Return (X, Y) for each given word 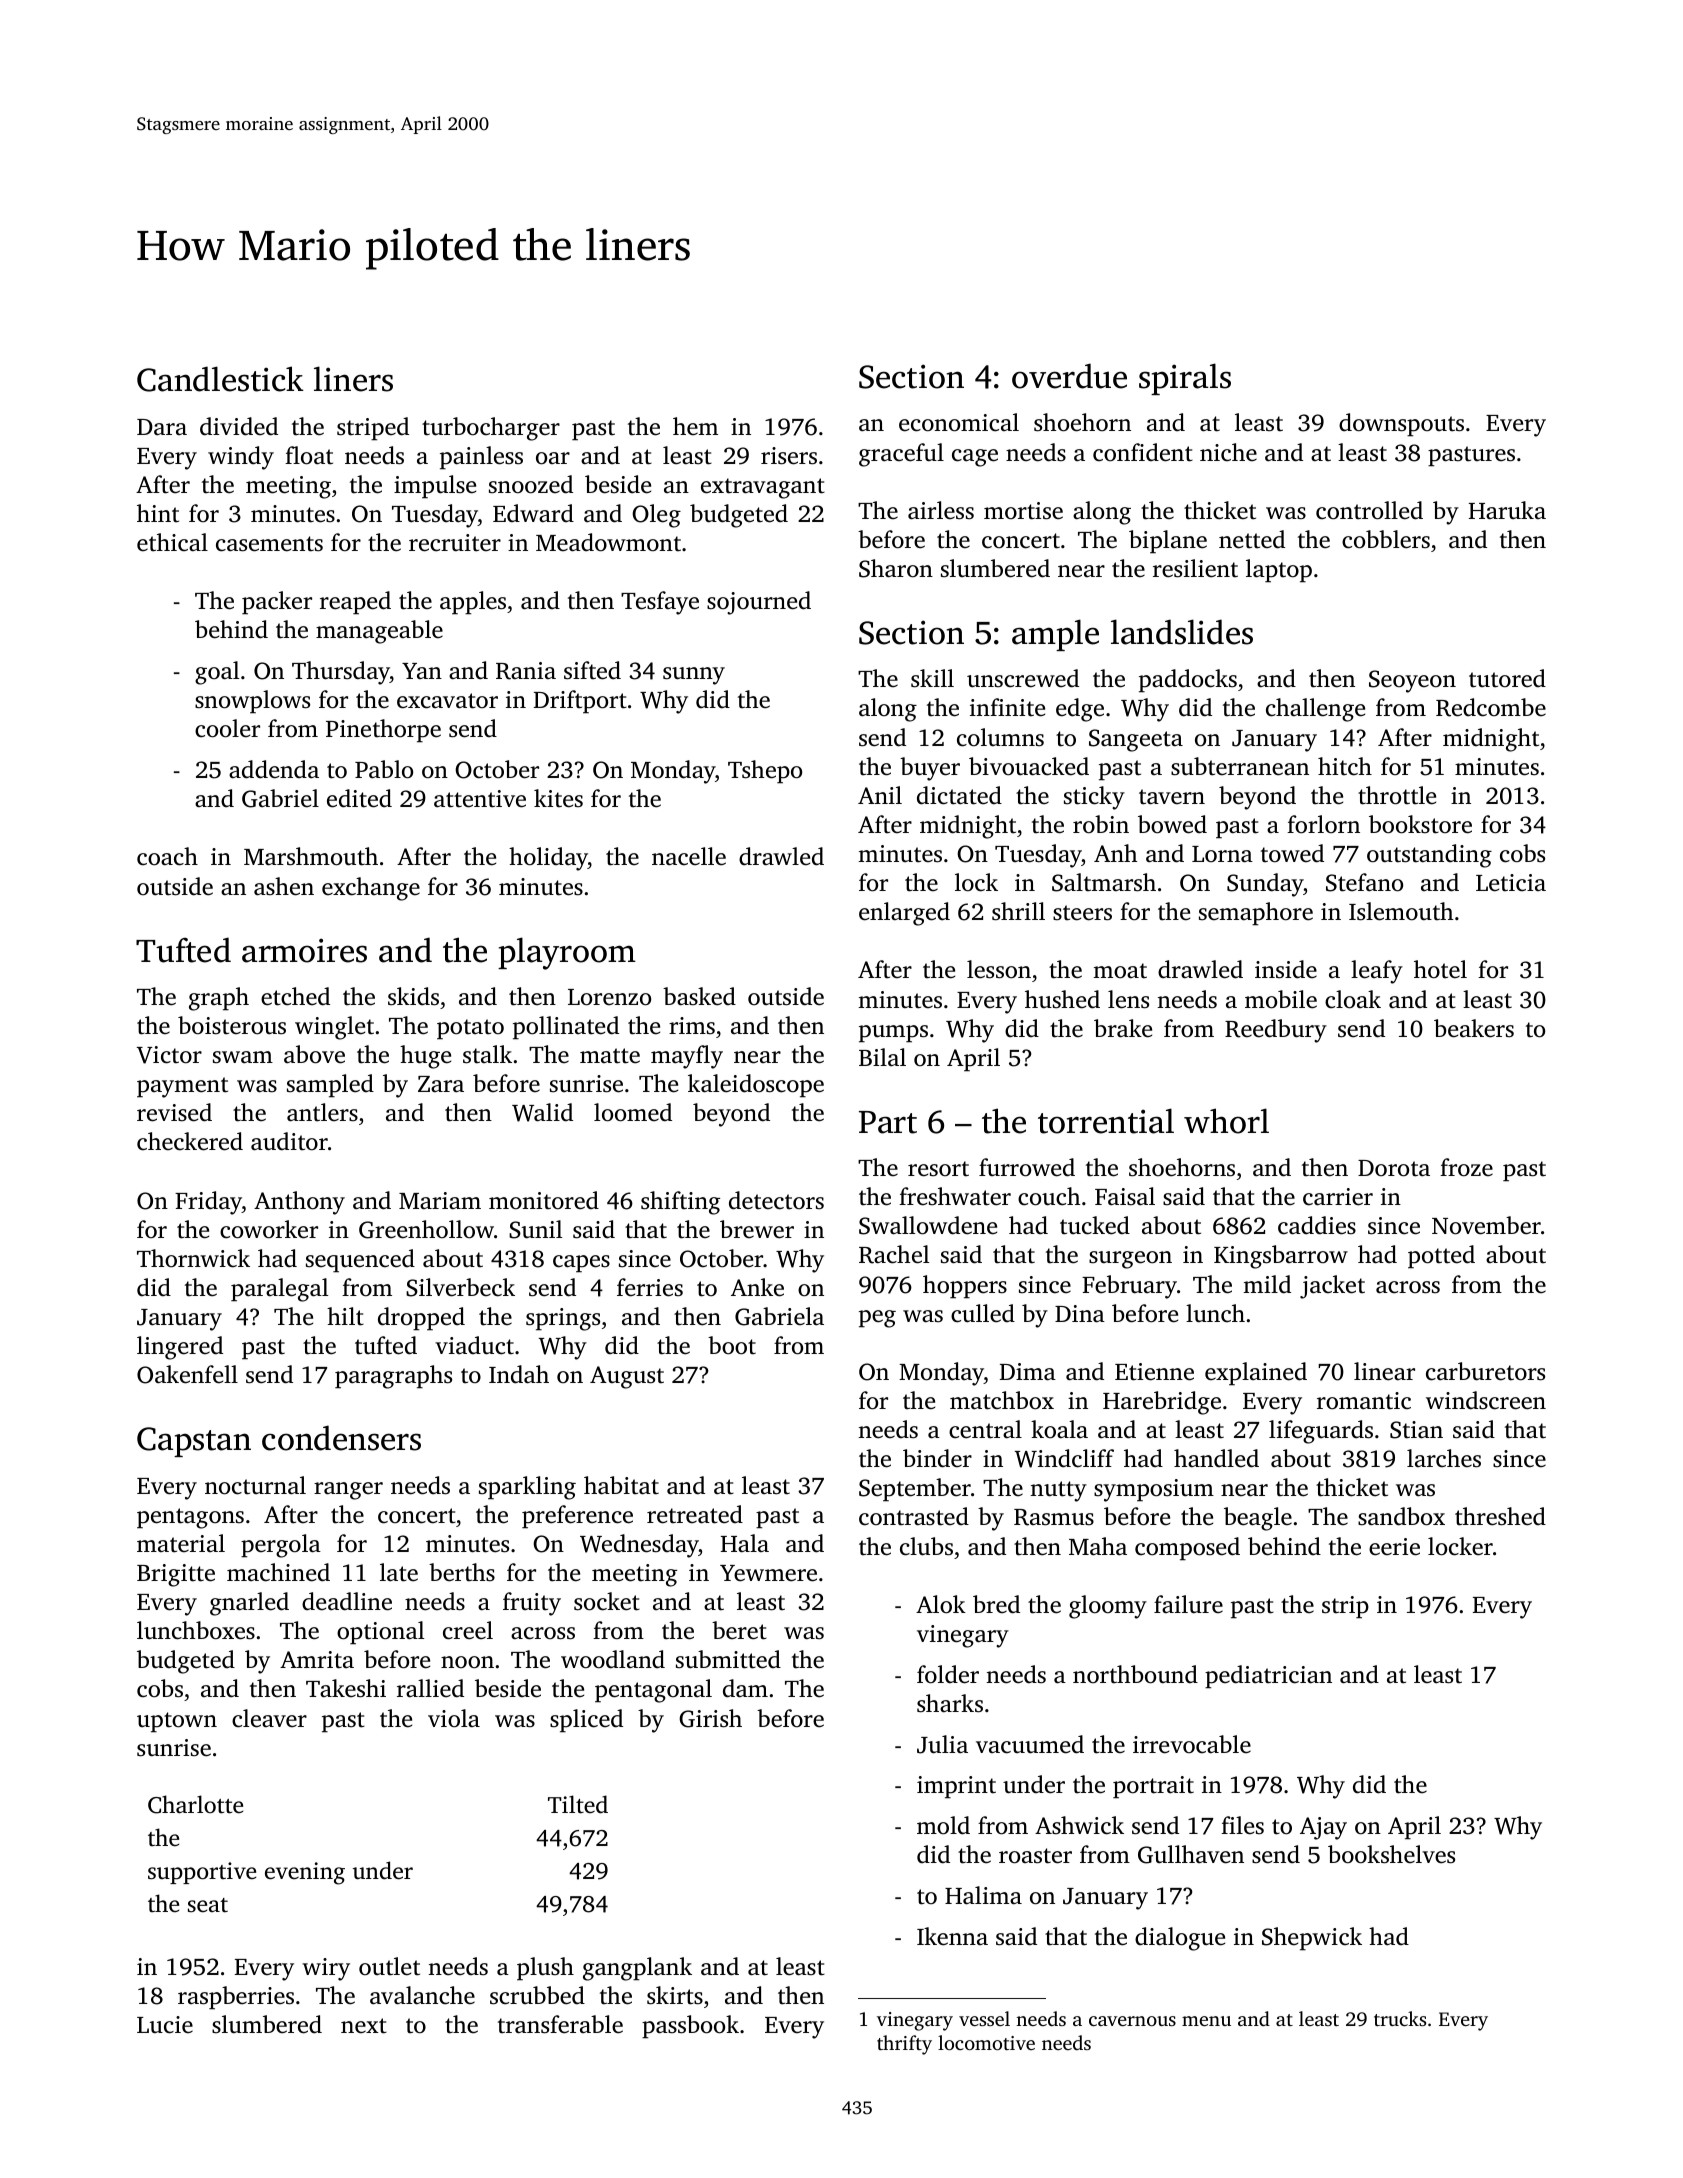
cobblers (1386, 539)
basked (699, 996)
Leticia (1511, 883)
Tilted (578, 1804)
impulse (435, 487)
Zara (441, 1084)
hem (695, 426)
